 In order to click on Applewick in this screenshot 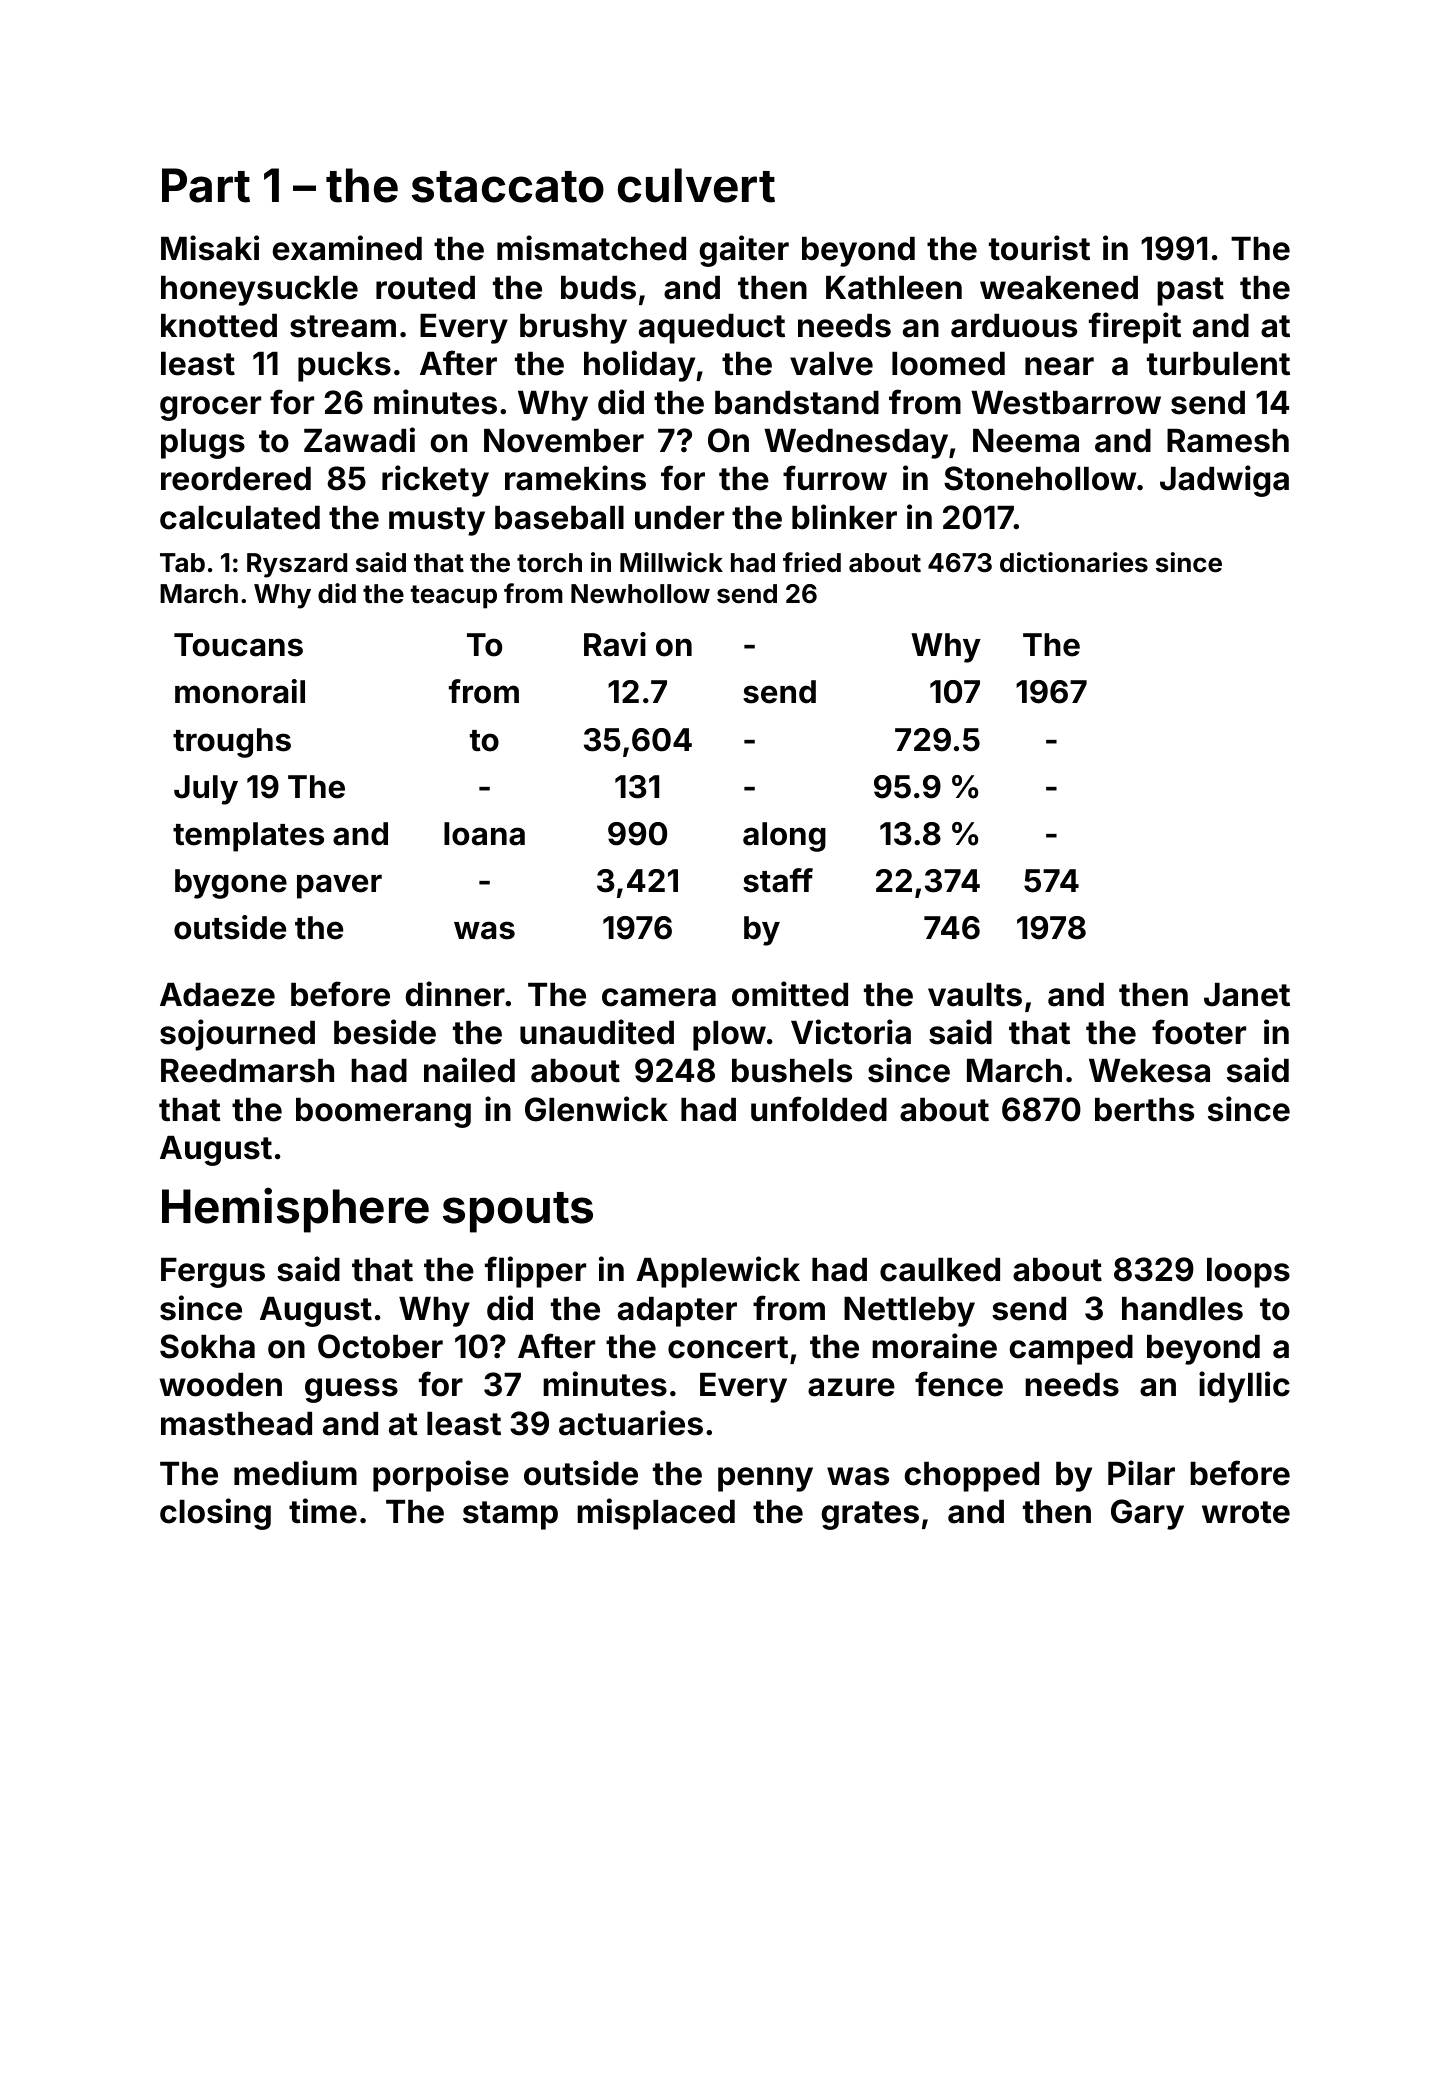, I will do `click(718, 1272)`.
